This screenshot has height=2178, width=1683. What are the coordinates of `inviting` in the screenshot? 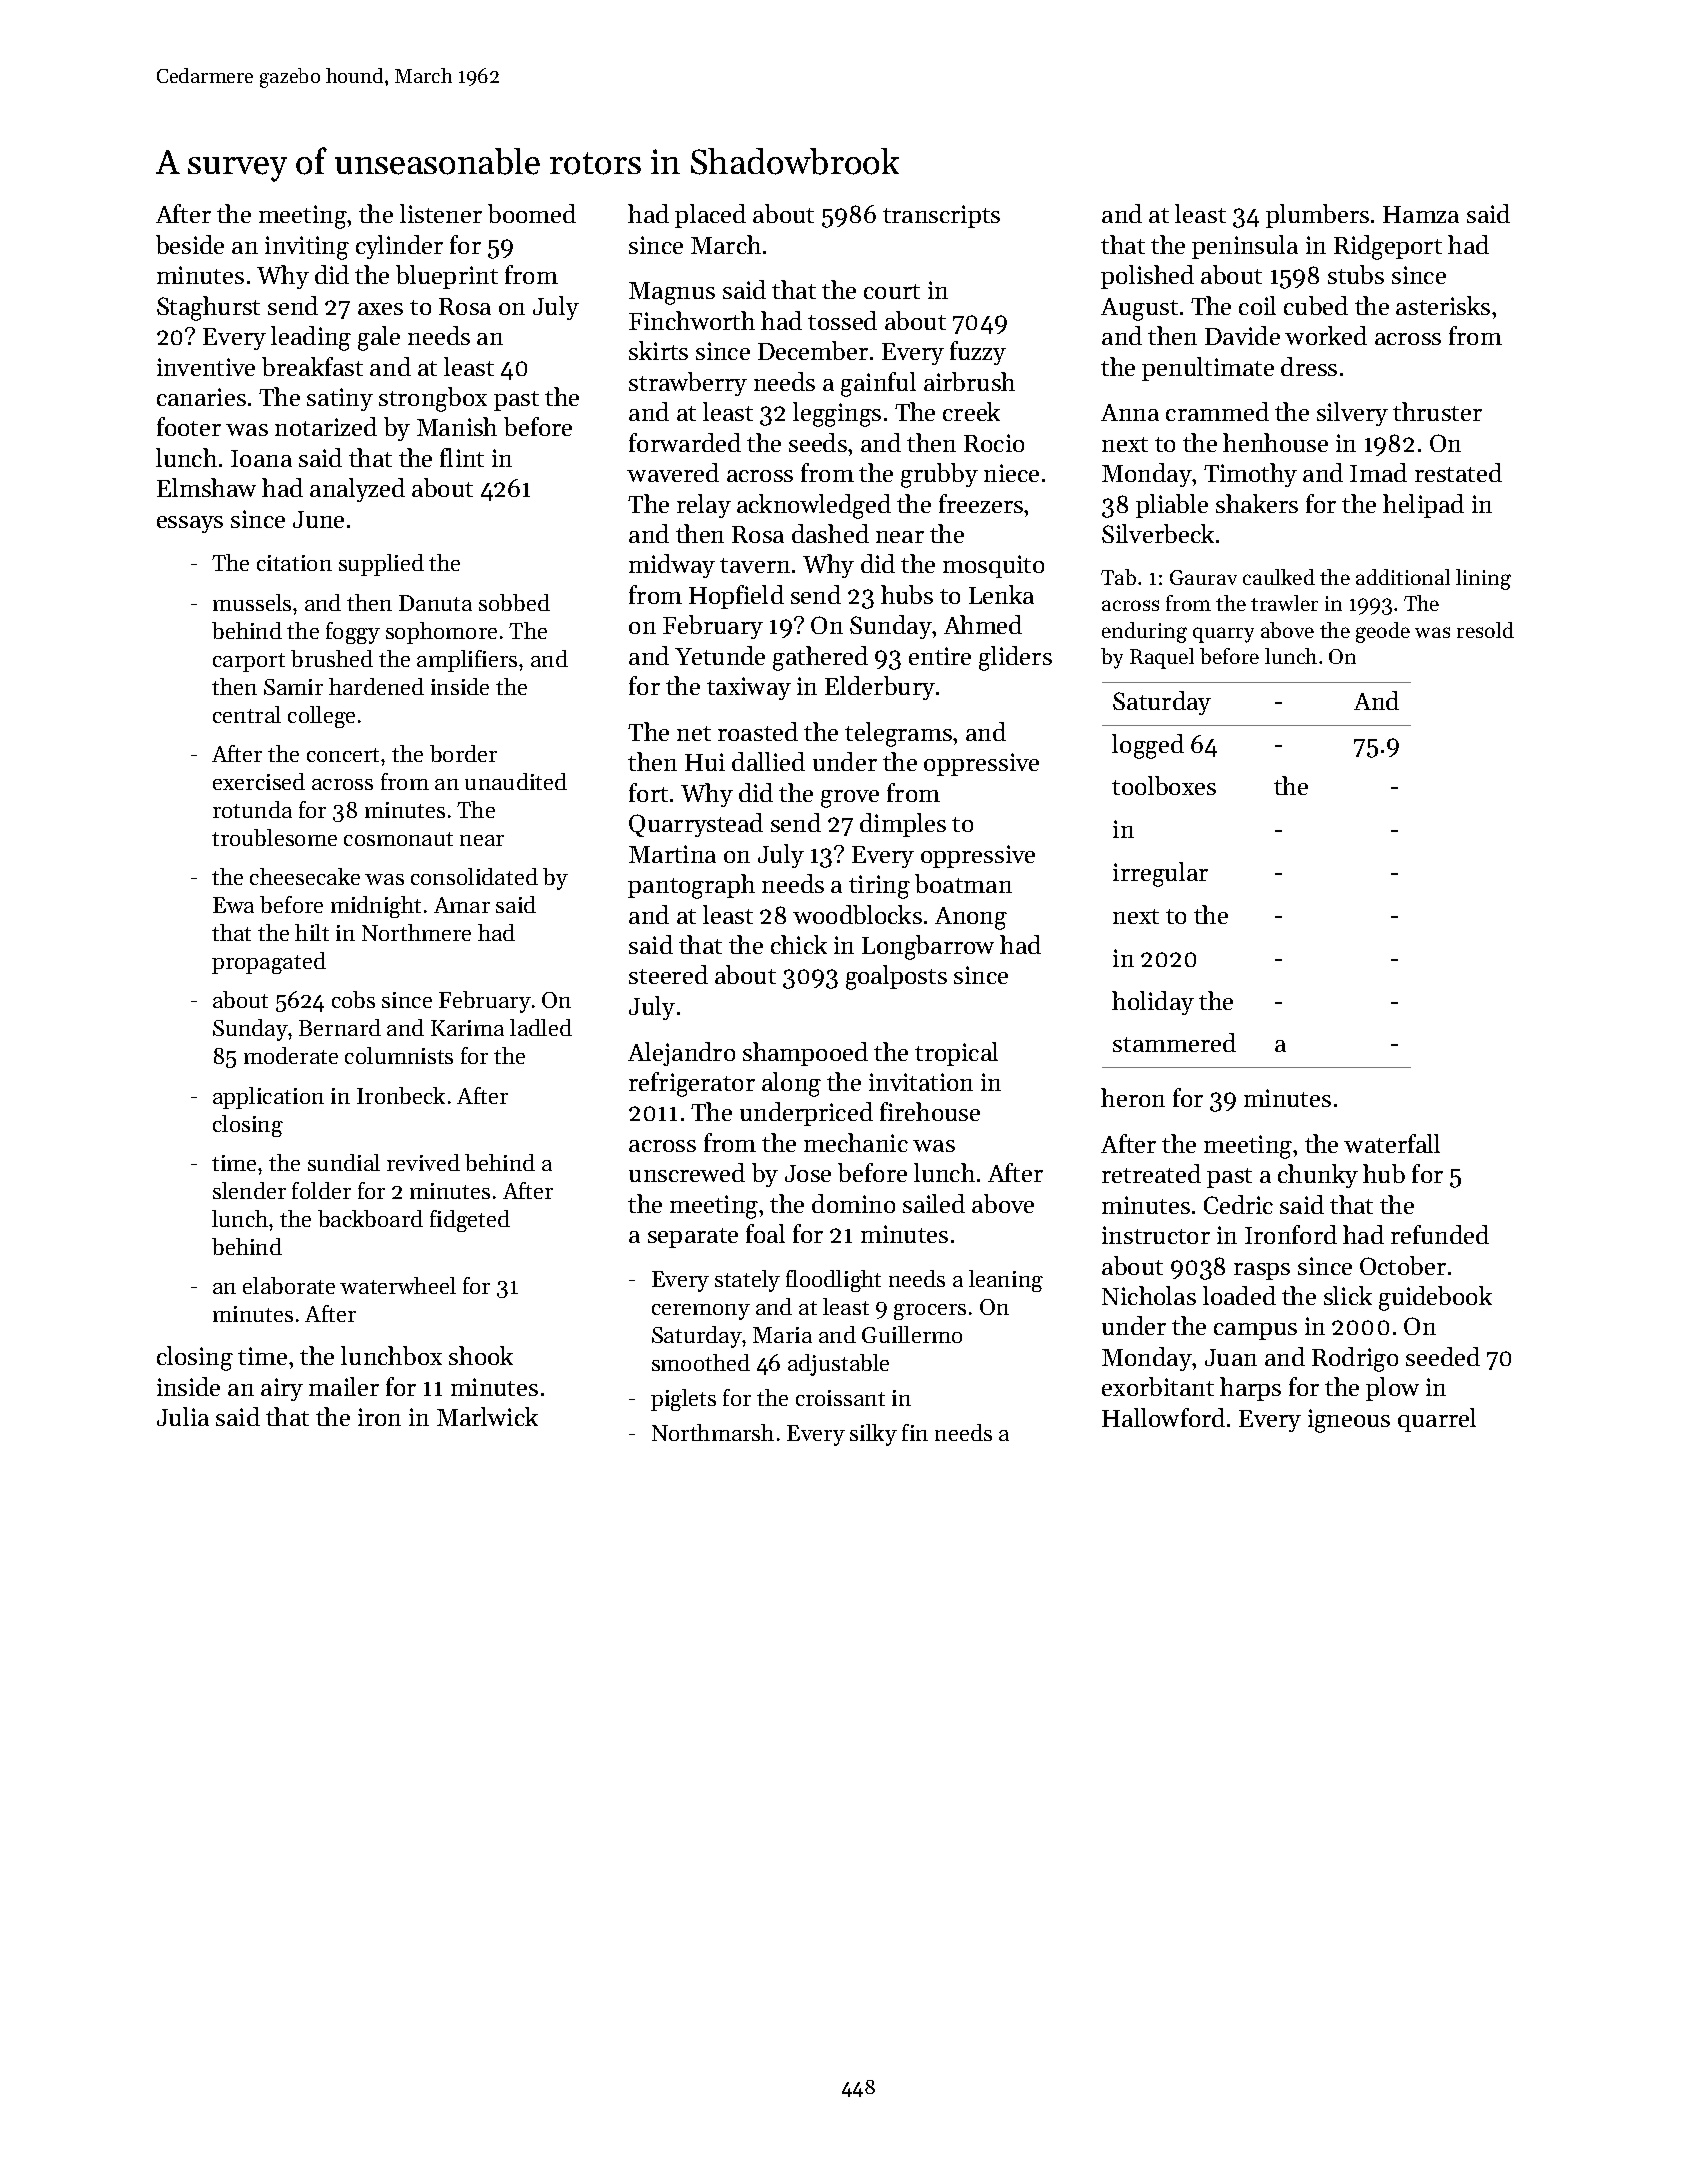 It's located at (307, 248).
